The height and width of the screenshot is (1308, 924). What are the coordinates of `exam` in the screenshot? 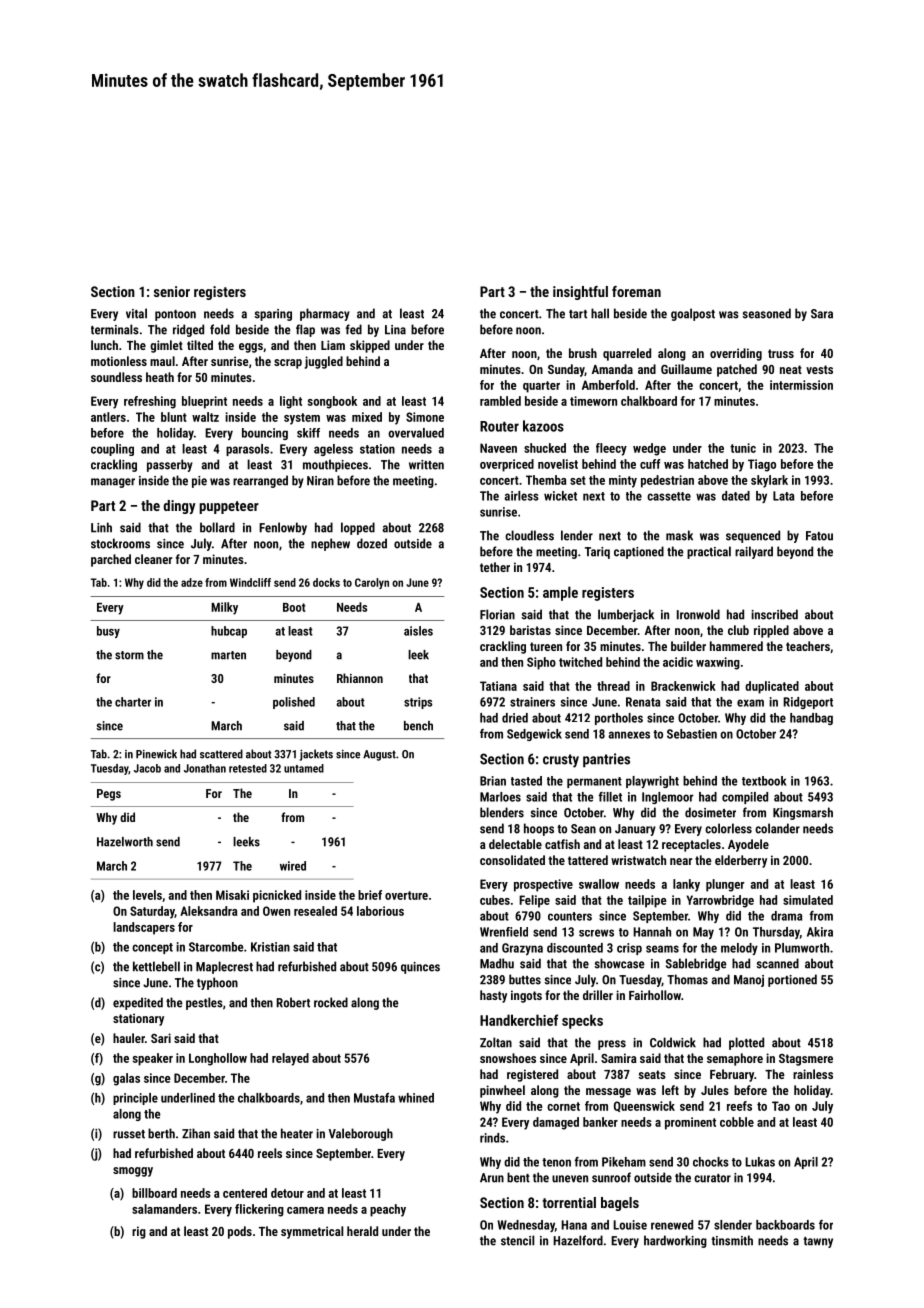 It's located at (750, 703).
